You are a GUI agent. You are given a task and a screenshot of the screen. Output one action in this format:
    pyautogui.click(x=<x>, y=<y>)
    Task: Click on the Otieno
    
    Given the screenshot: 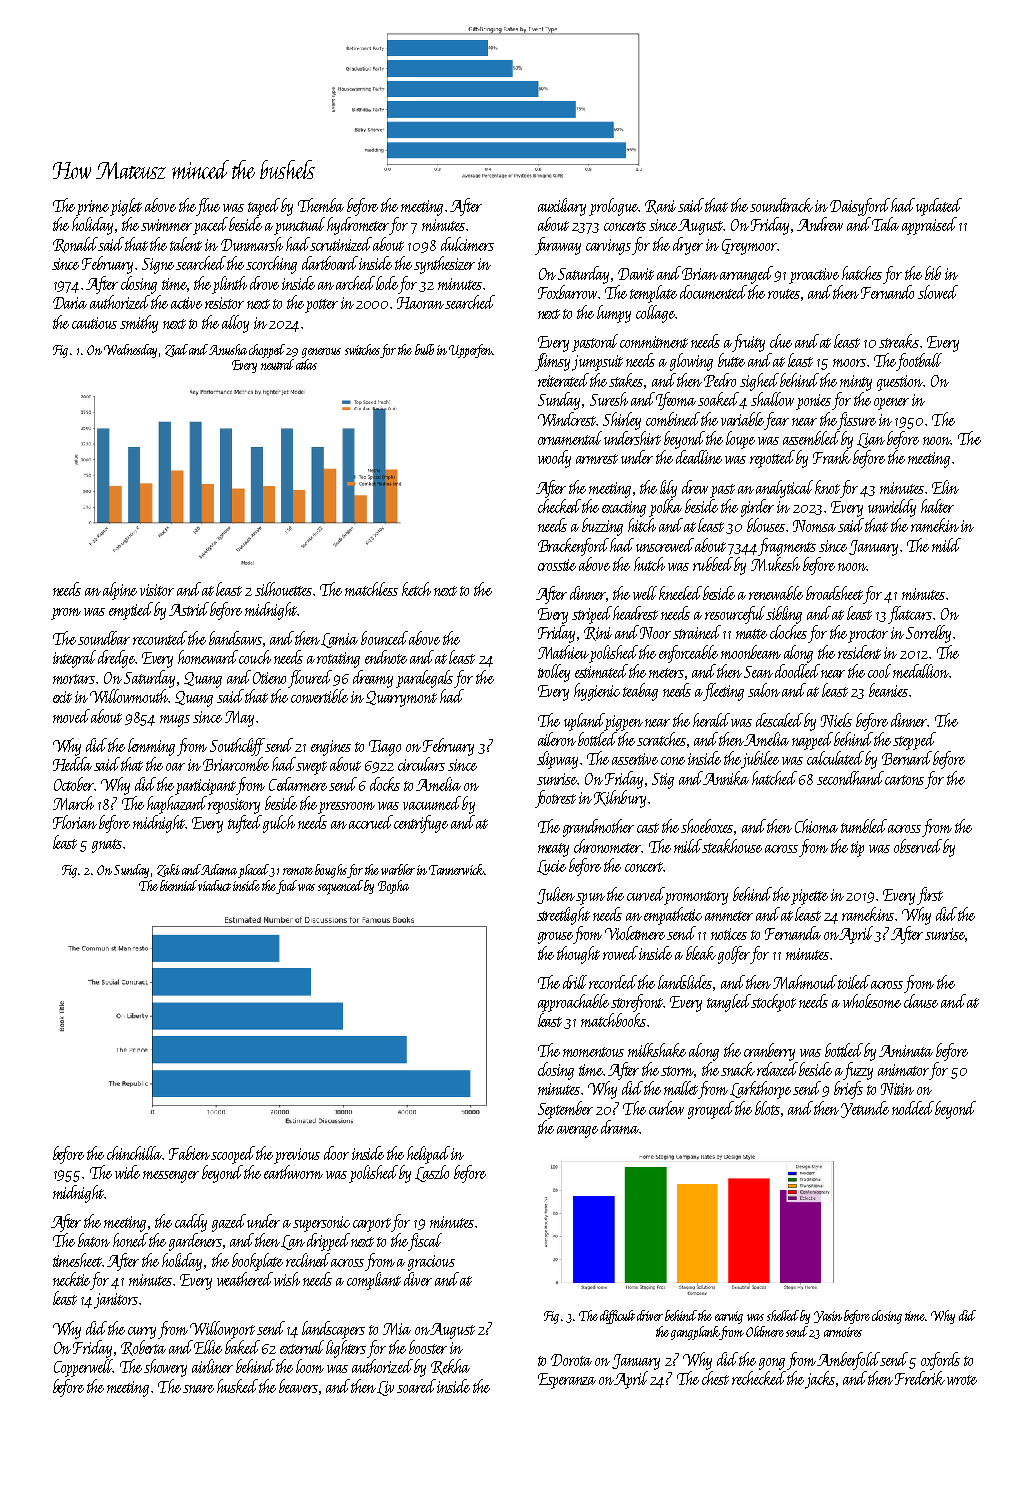 What is the action you would take?
    pyautogui.click(x=269, y=678)
